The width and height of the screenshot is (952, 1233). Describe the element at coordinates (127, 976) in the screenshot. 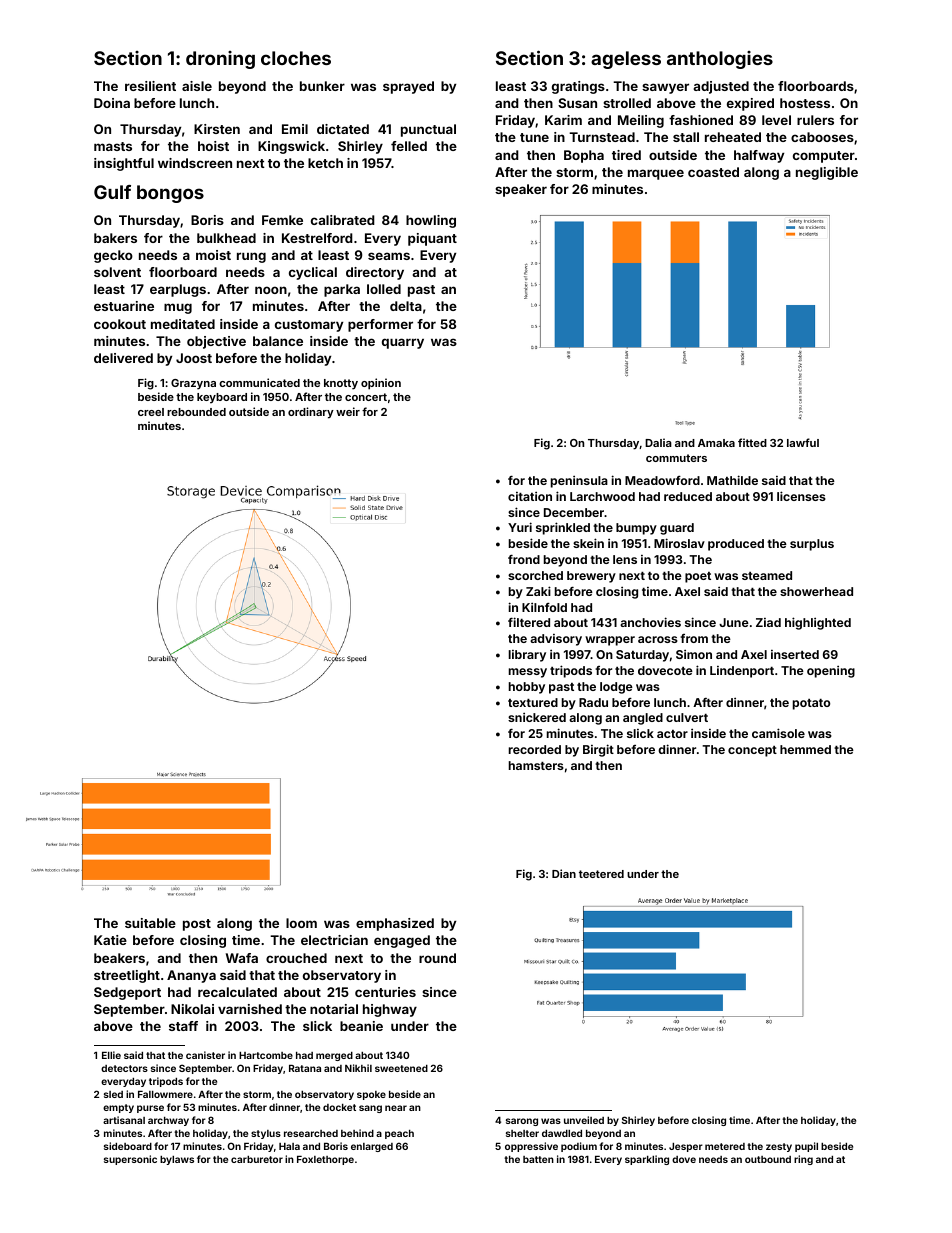

I see `streetlight` at that location.
